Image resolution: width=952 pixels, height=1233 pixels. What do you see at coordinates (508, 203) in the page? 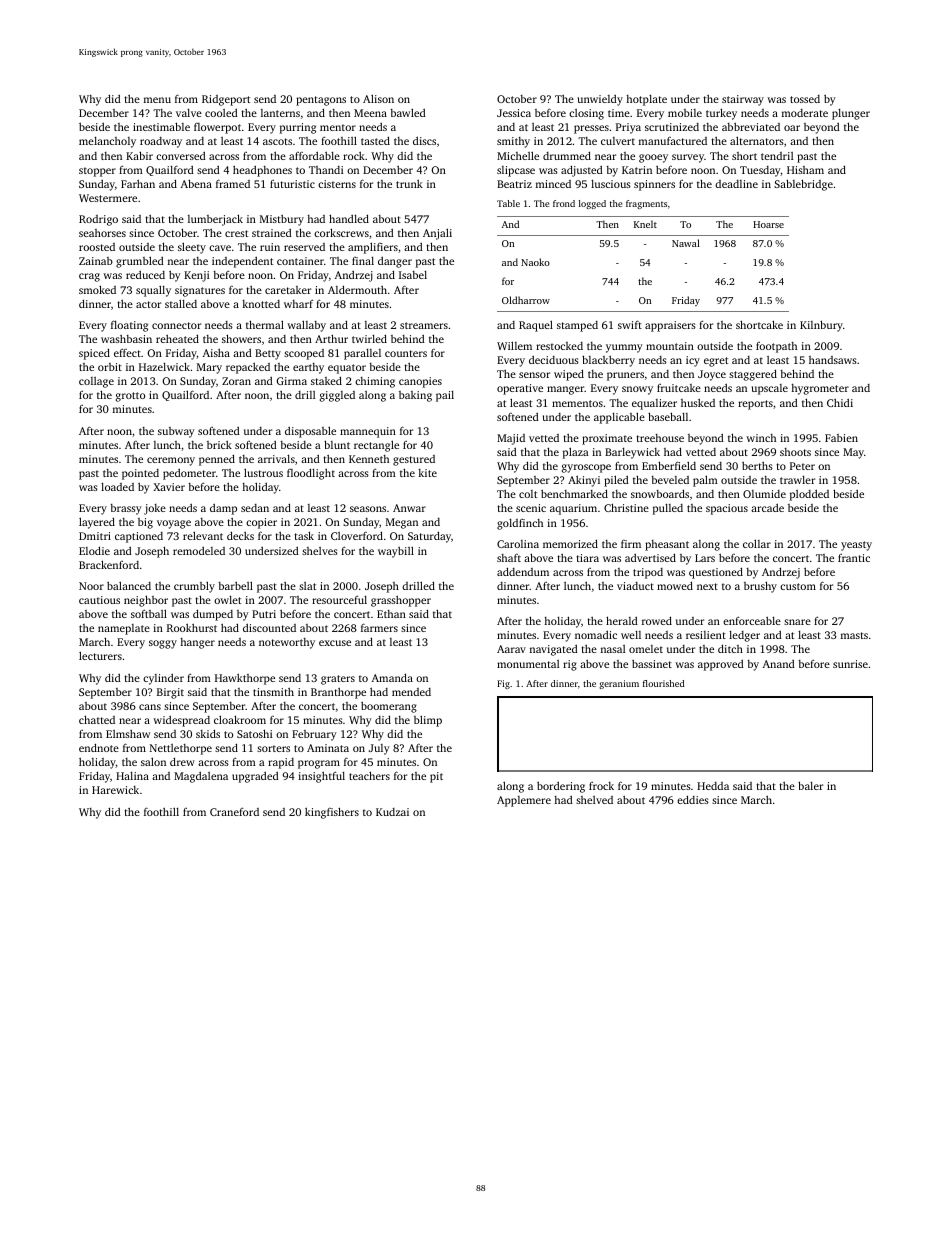
I see `Table` at bounding box center [508, 203].
